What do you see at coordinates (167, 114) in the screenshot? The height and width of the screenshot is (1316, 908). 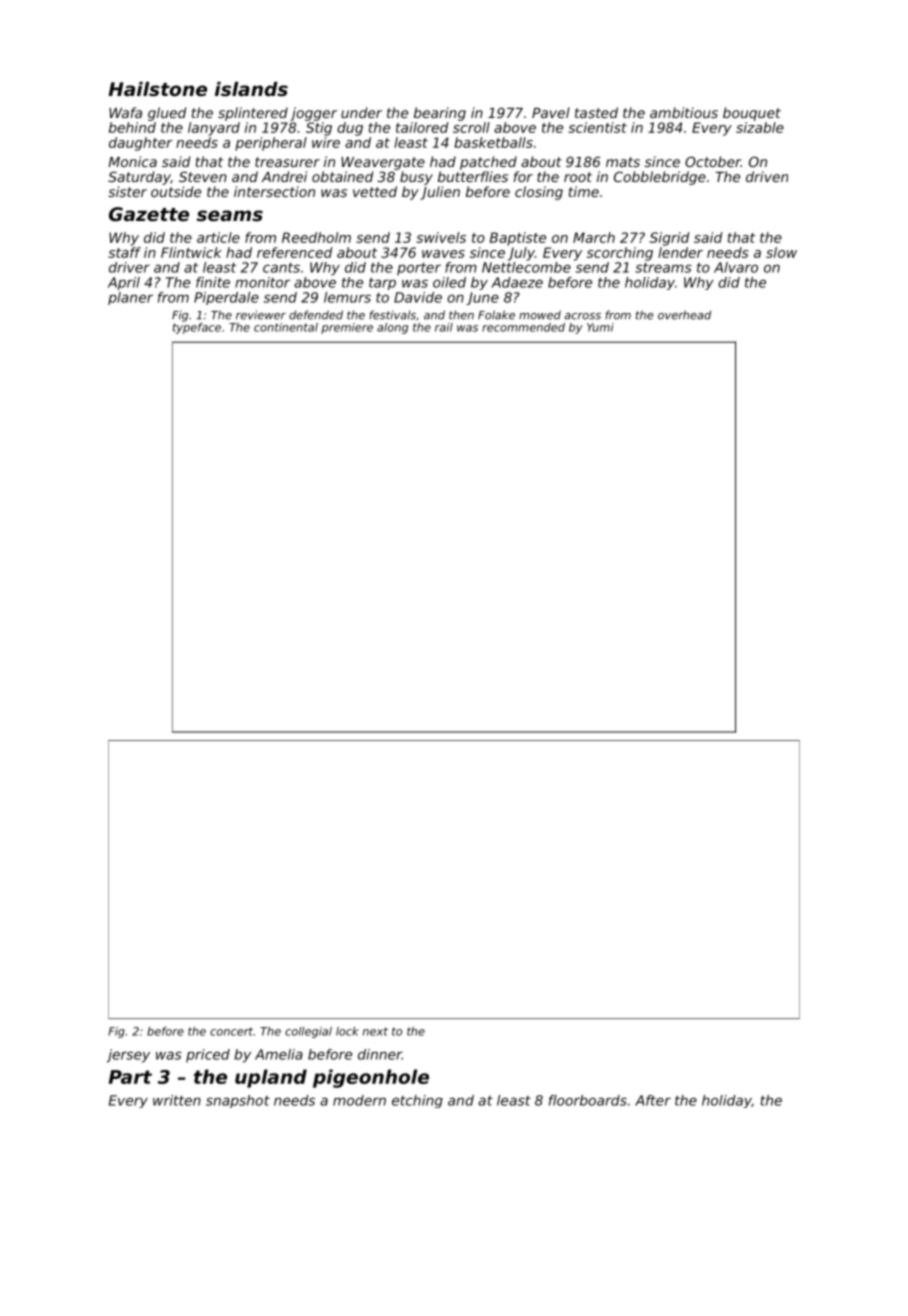 I see `glued` at bounding box center [167, 114].
